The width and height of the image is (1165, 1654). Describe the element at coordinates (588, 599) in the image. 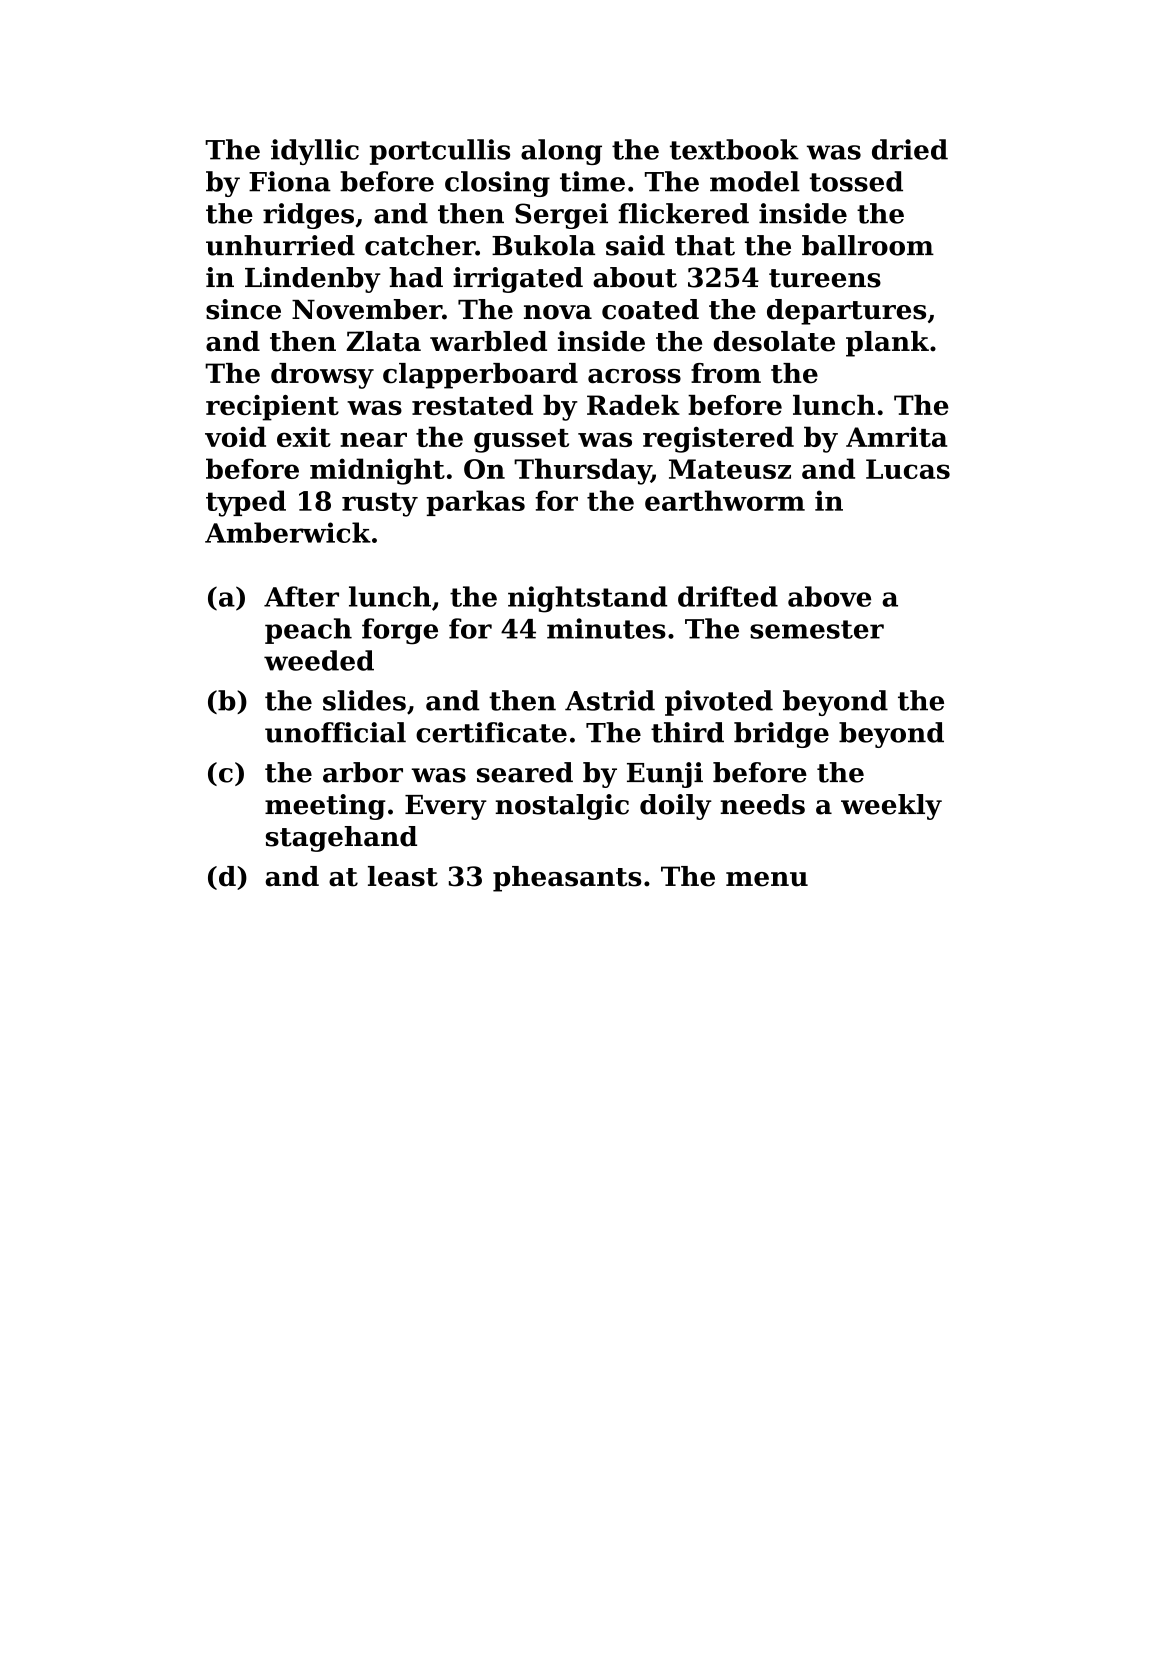

I see `nightstand` at that location.
